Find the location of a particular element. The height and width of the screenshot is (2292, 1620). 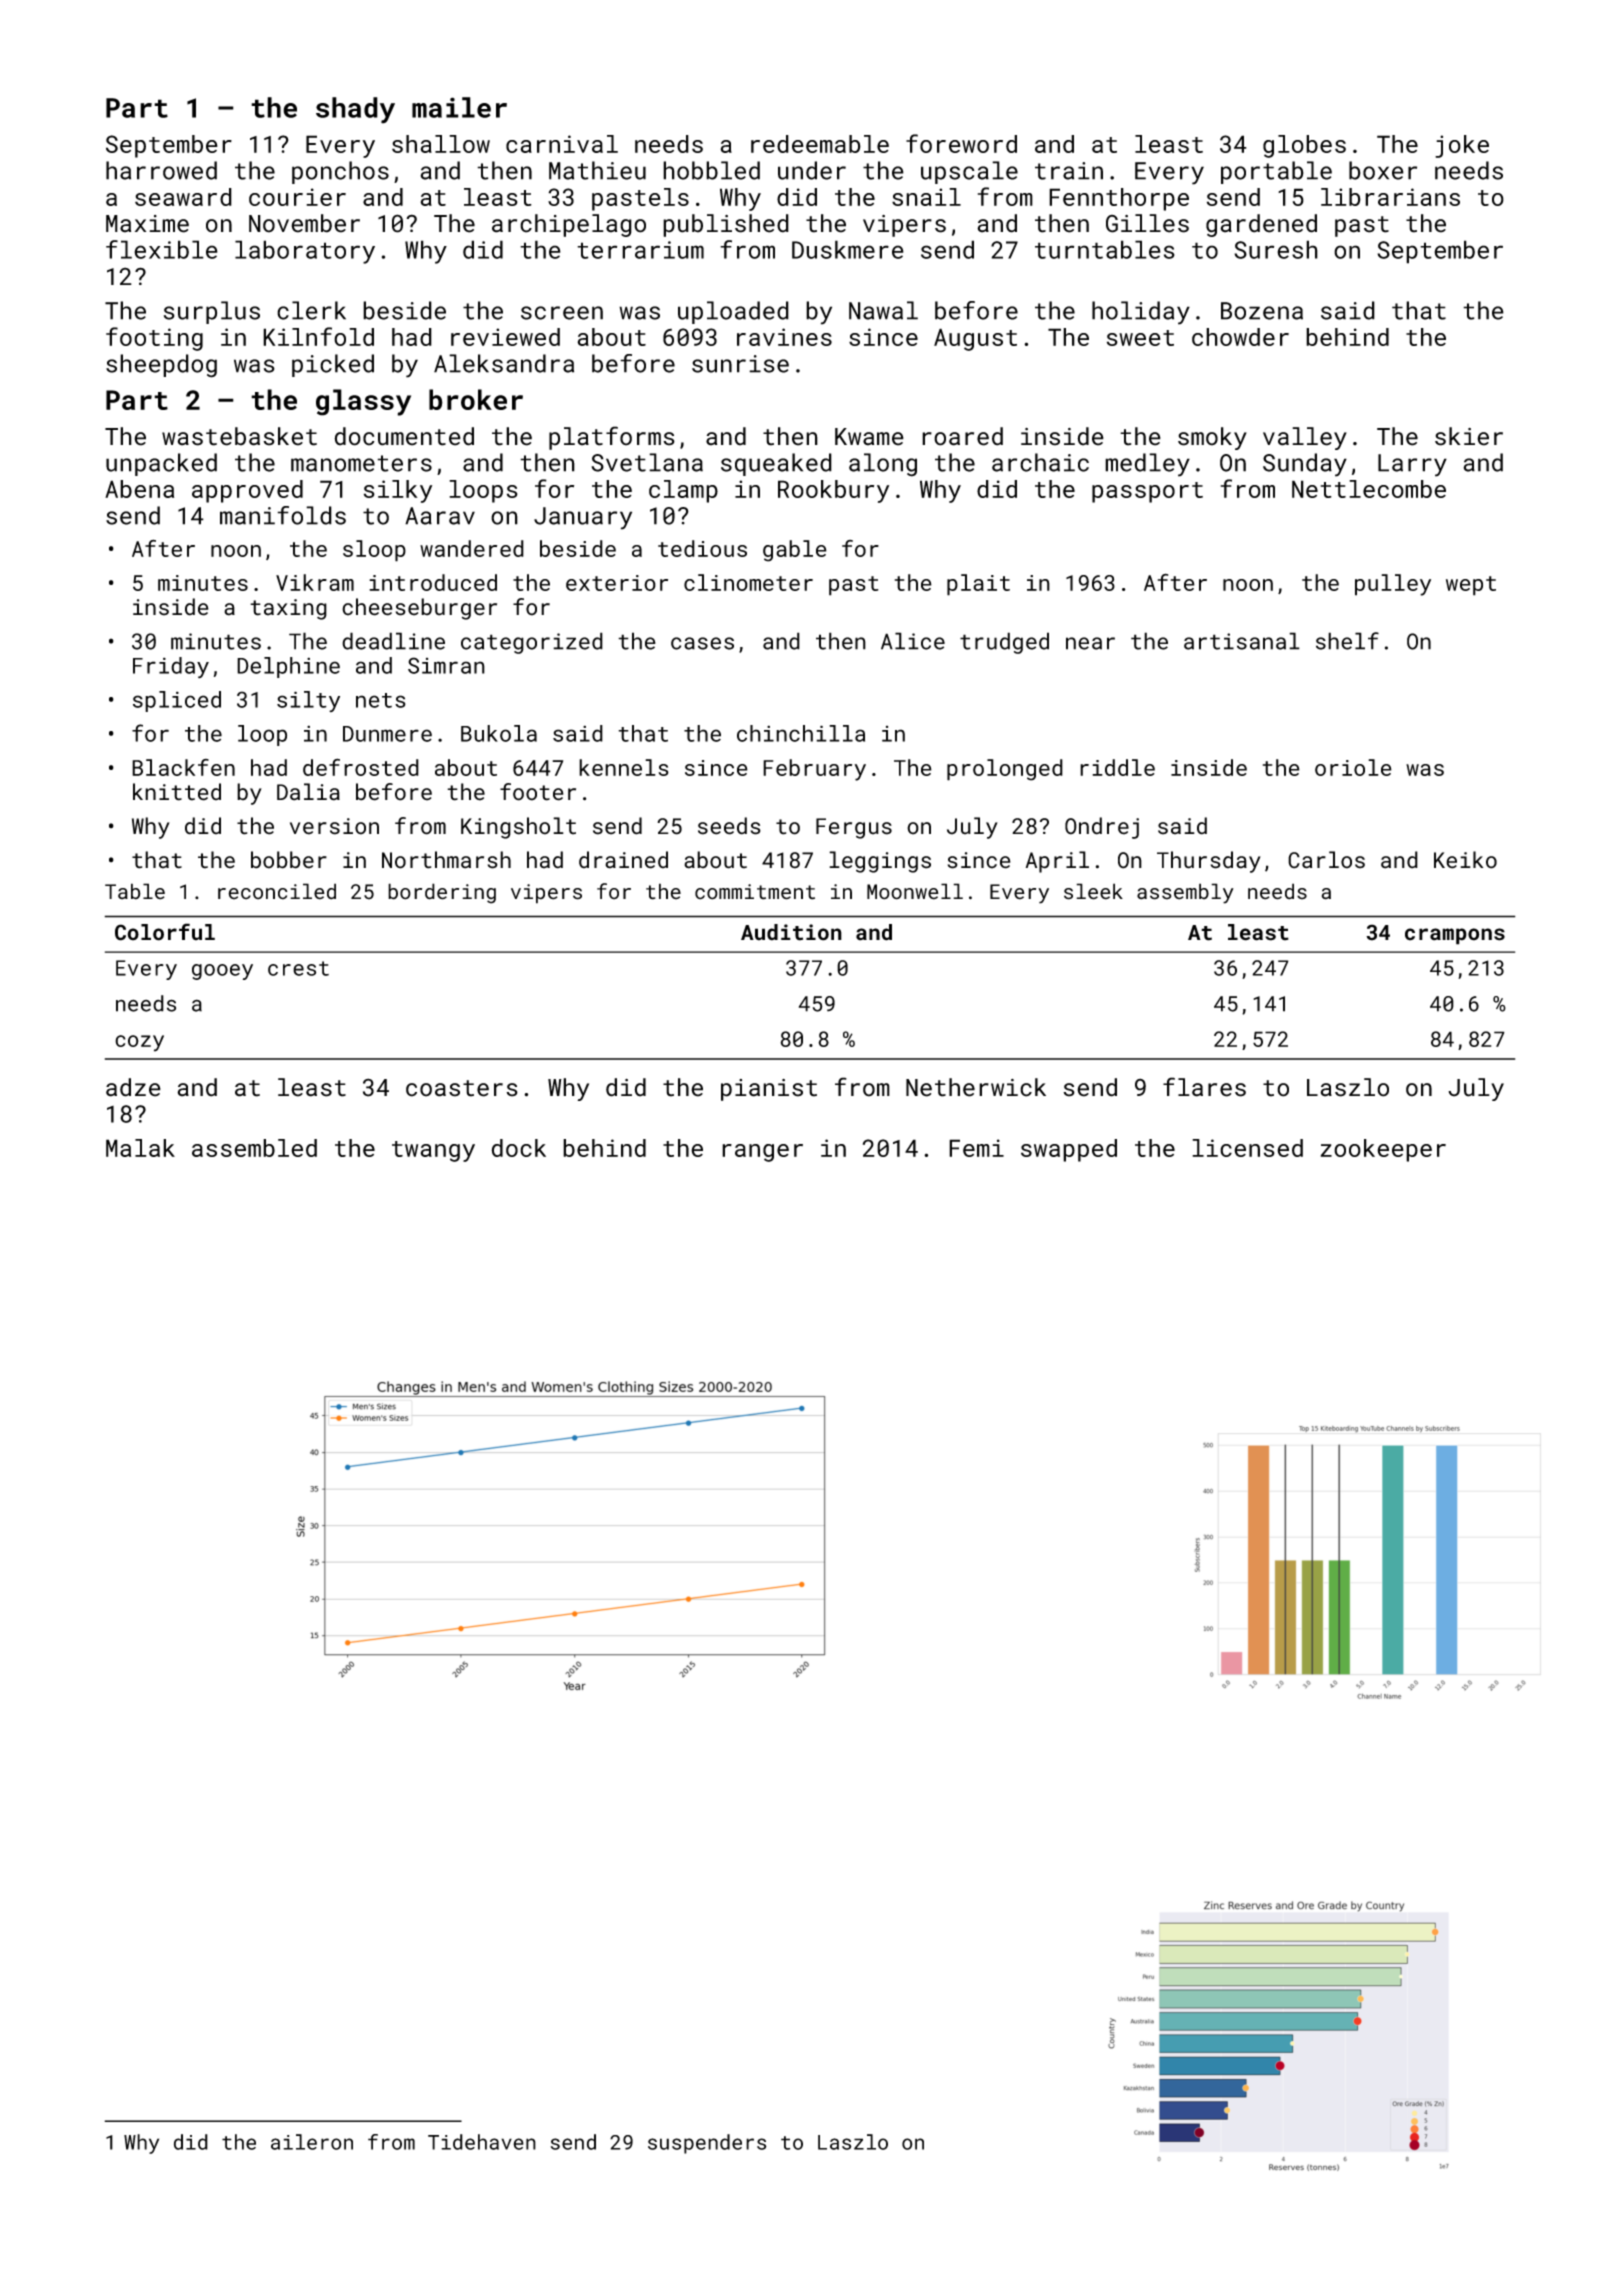

wastebasket is located at coordinates (239, 436).
